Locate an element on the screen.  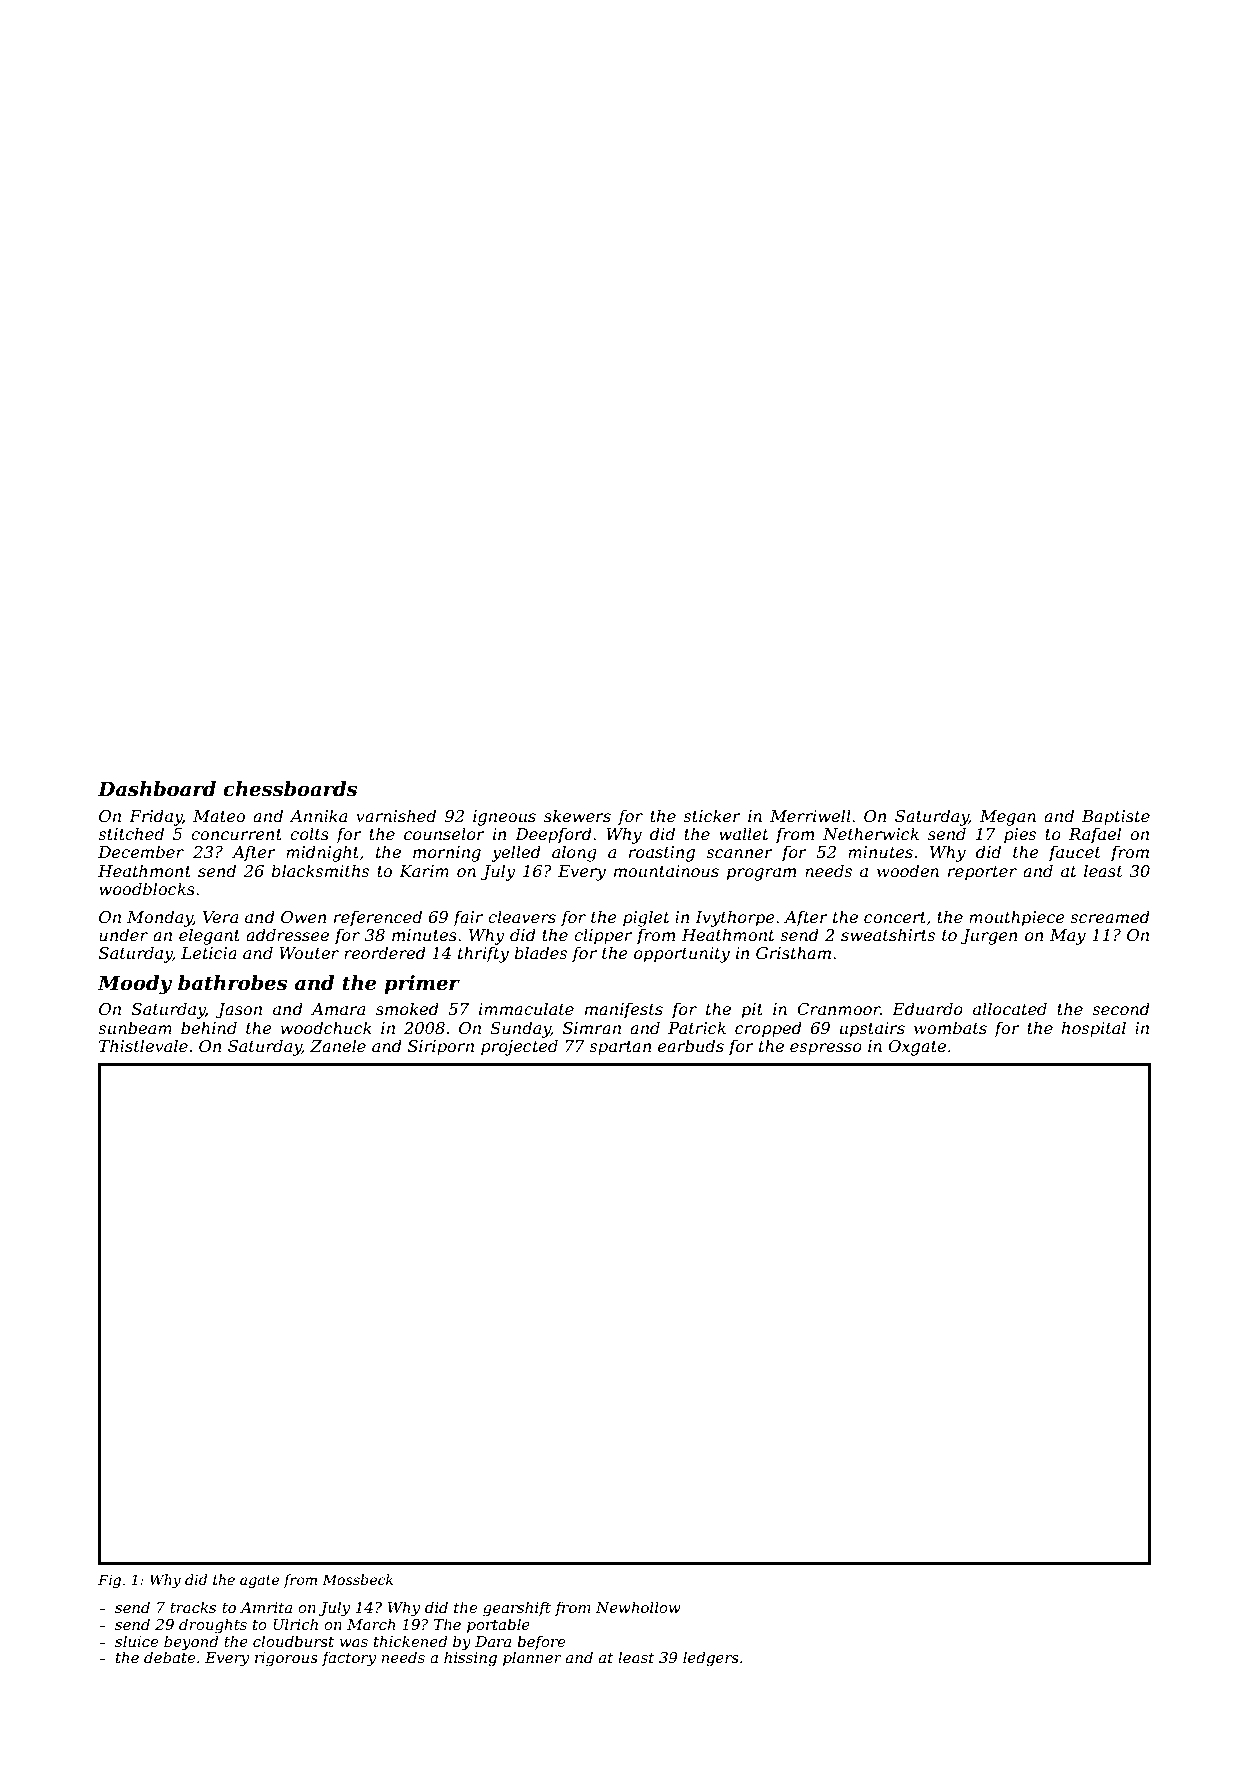
Amara is located at coordinates (338, 1009).
